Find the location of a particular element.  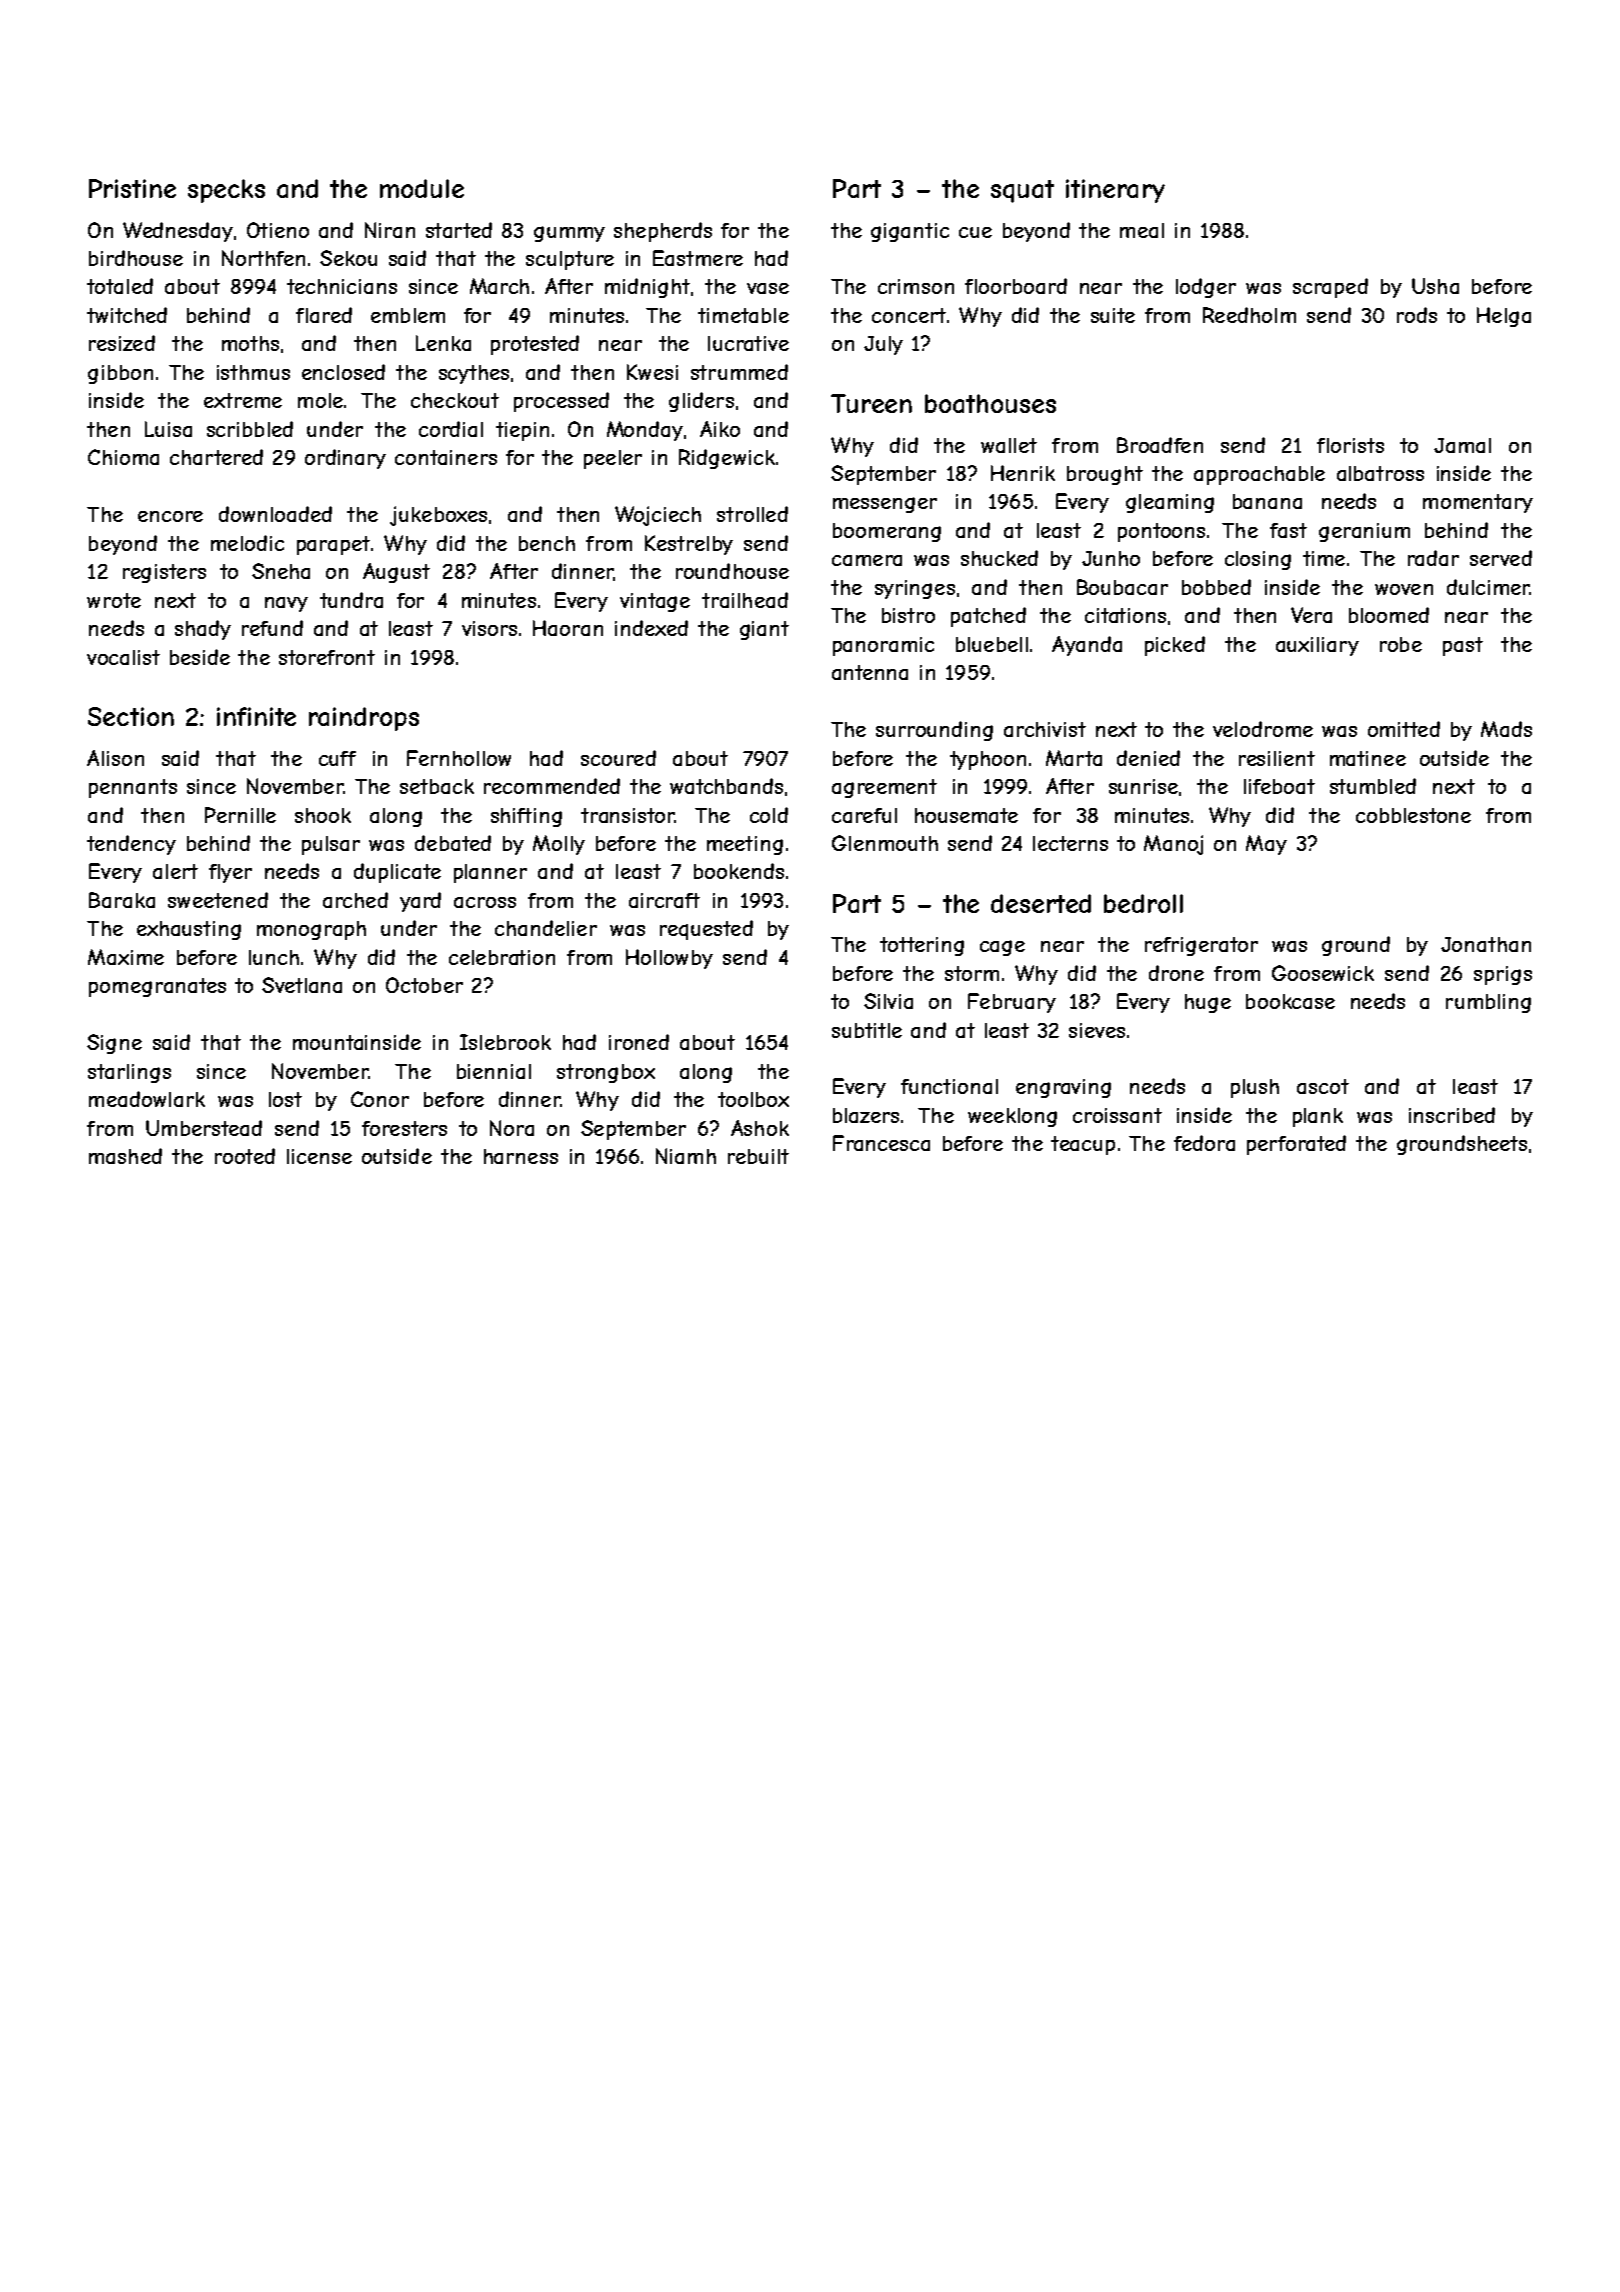

Reedholm is located at coordinates (1249, 315).
